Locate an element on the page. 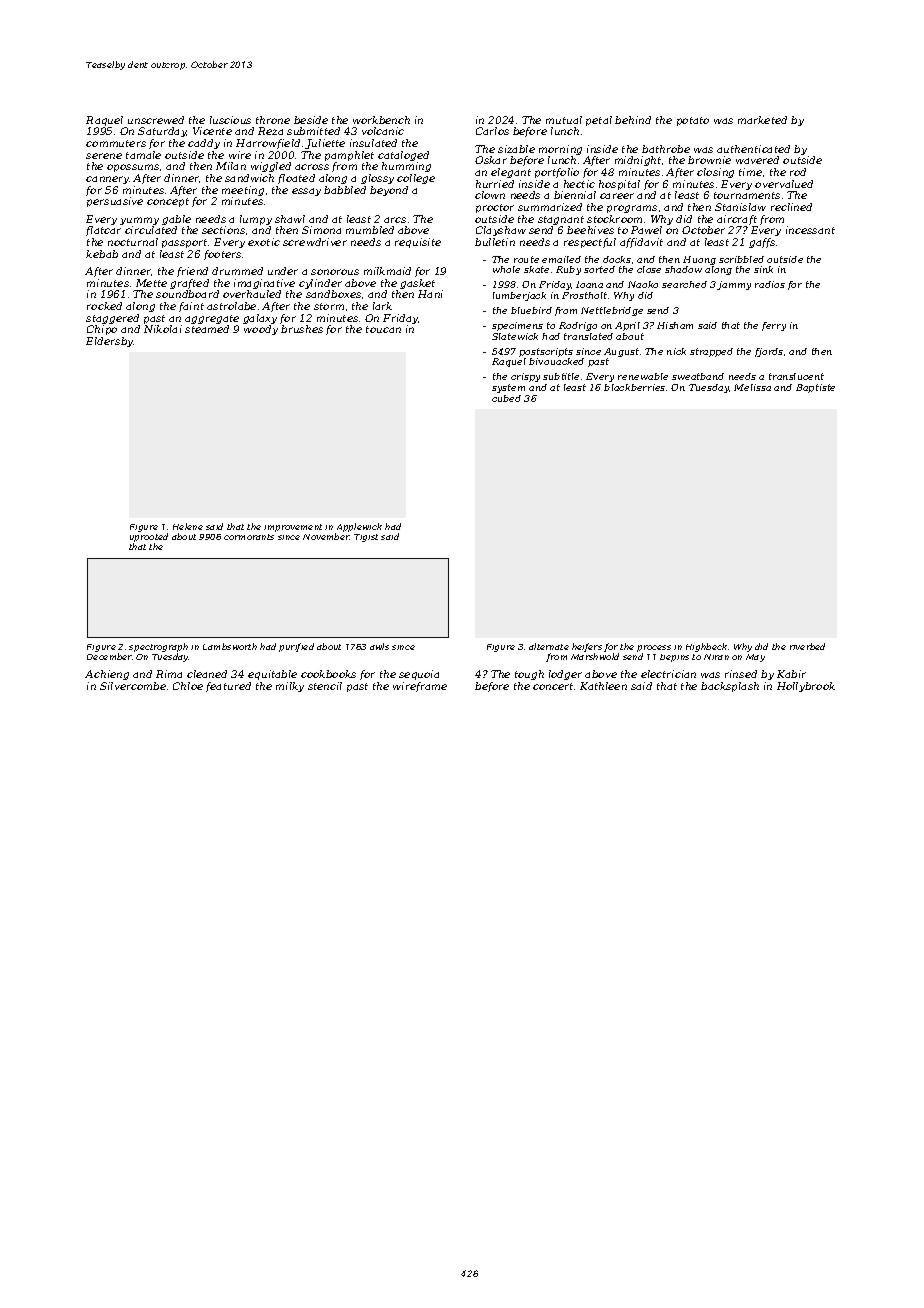 The width and height of the image is (924, 1308). awls is located at coordinates (379, 646).
